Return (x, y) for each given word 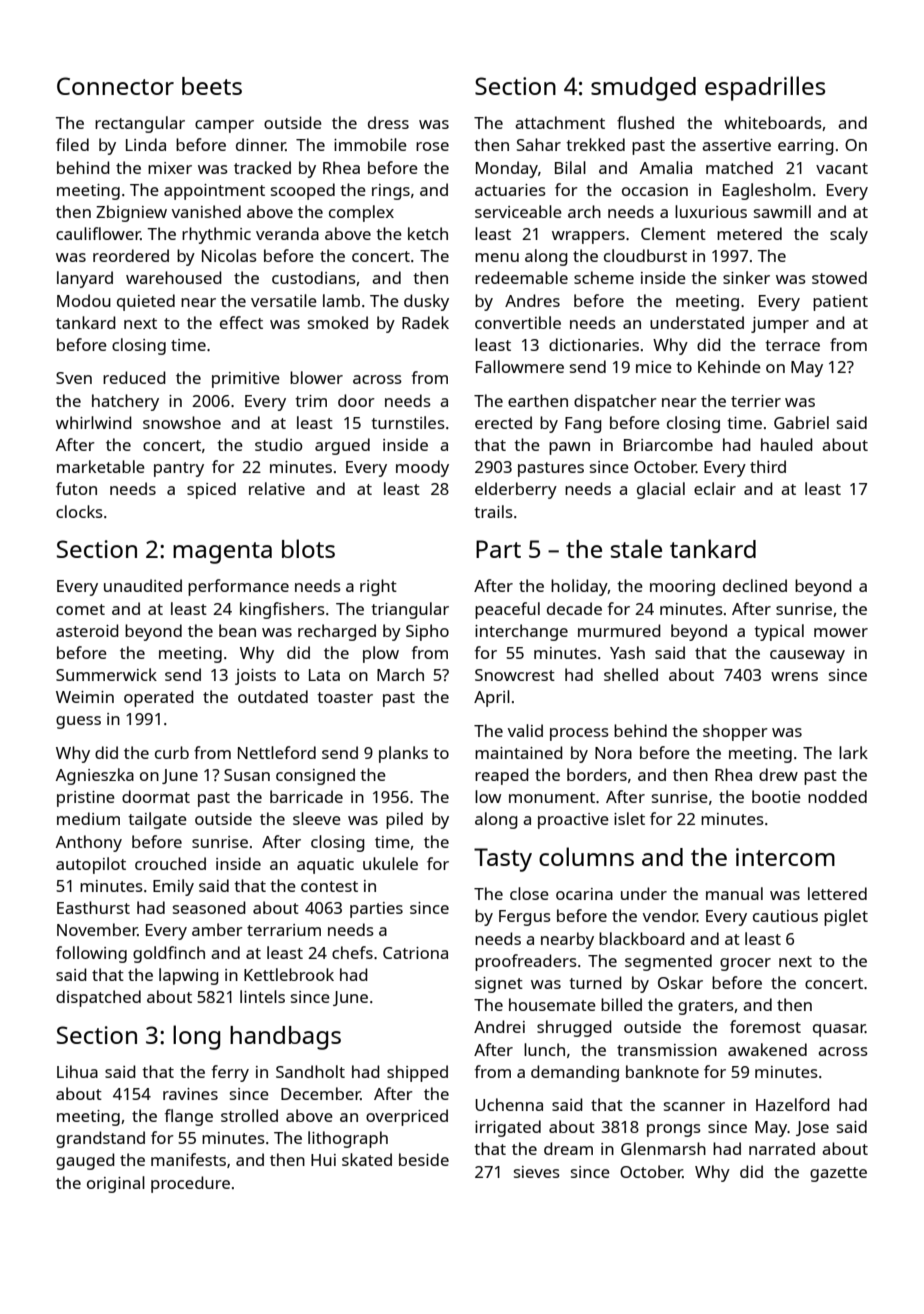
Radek (425, 322)
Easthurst (93, 907)
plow (381, 654)
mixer (170, 168)
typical (779, 632)
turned (595, 982)
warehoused (174, 277)
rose (432, 146)
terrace (792, 345)
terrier (756, 401)
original (116, 1184)
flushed (645, 122)
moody (422, 468)
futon (76, 488)
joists (255, 677)
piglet (846, 917)
